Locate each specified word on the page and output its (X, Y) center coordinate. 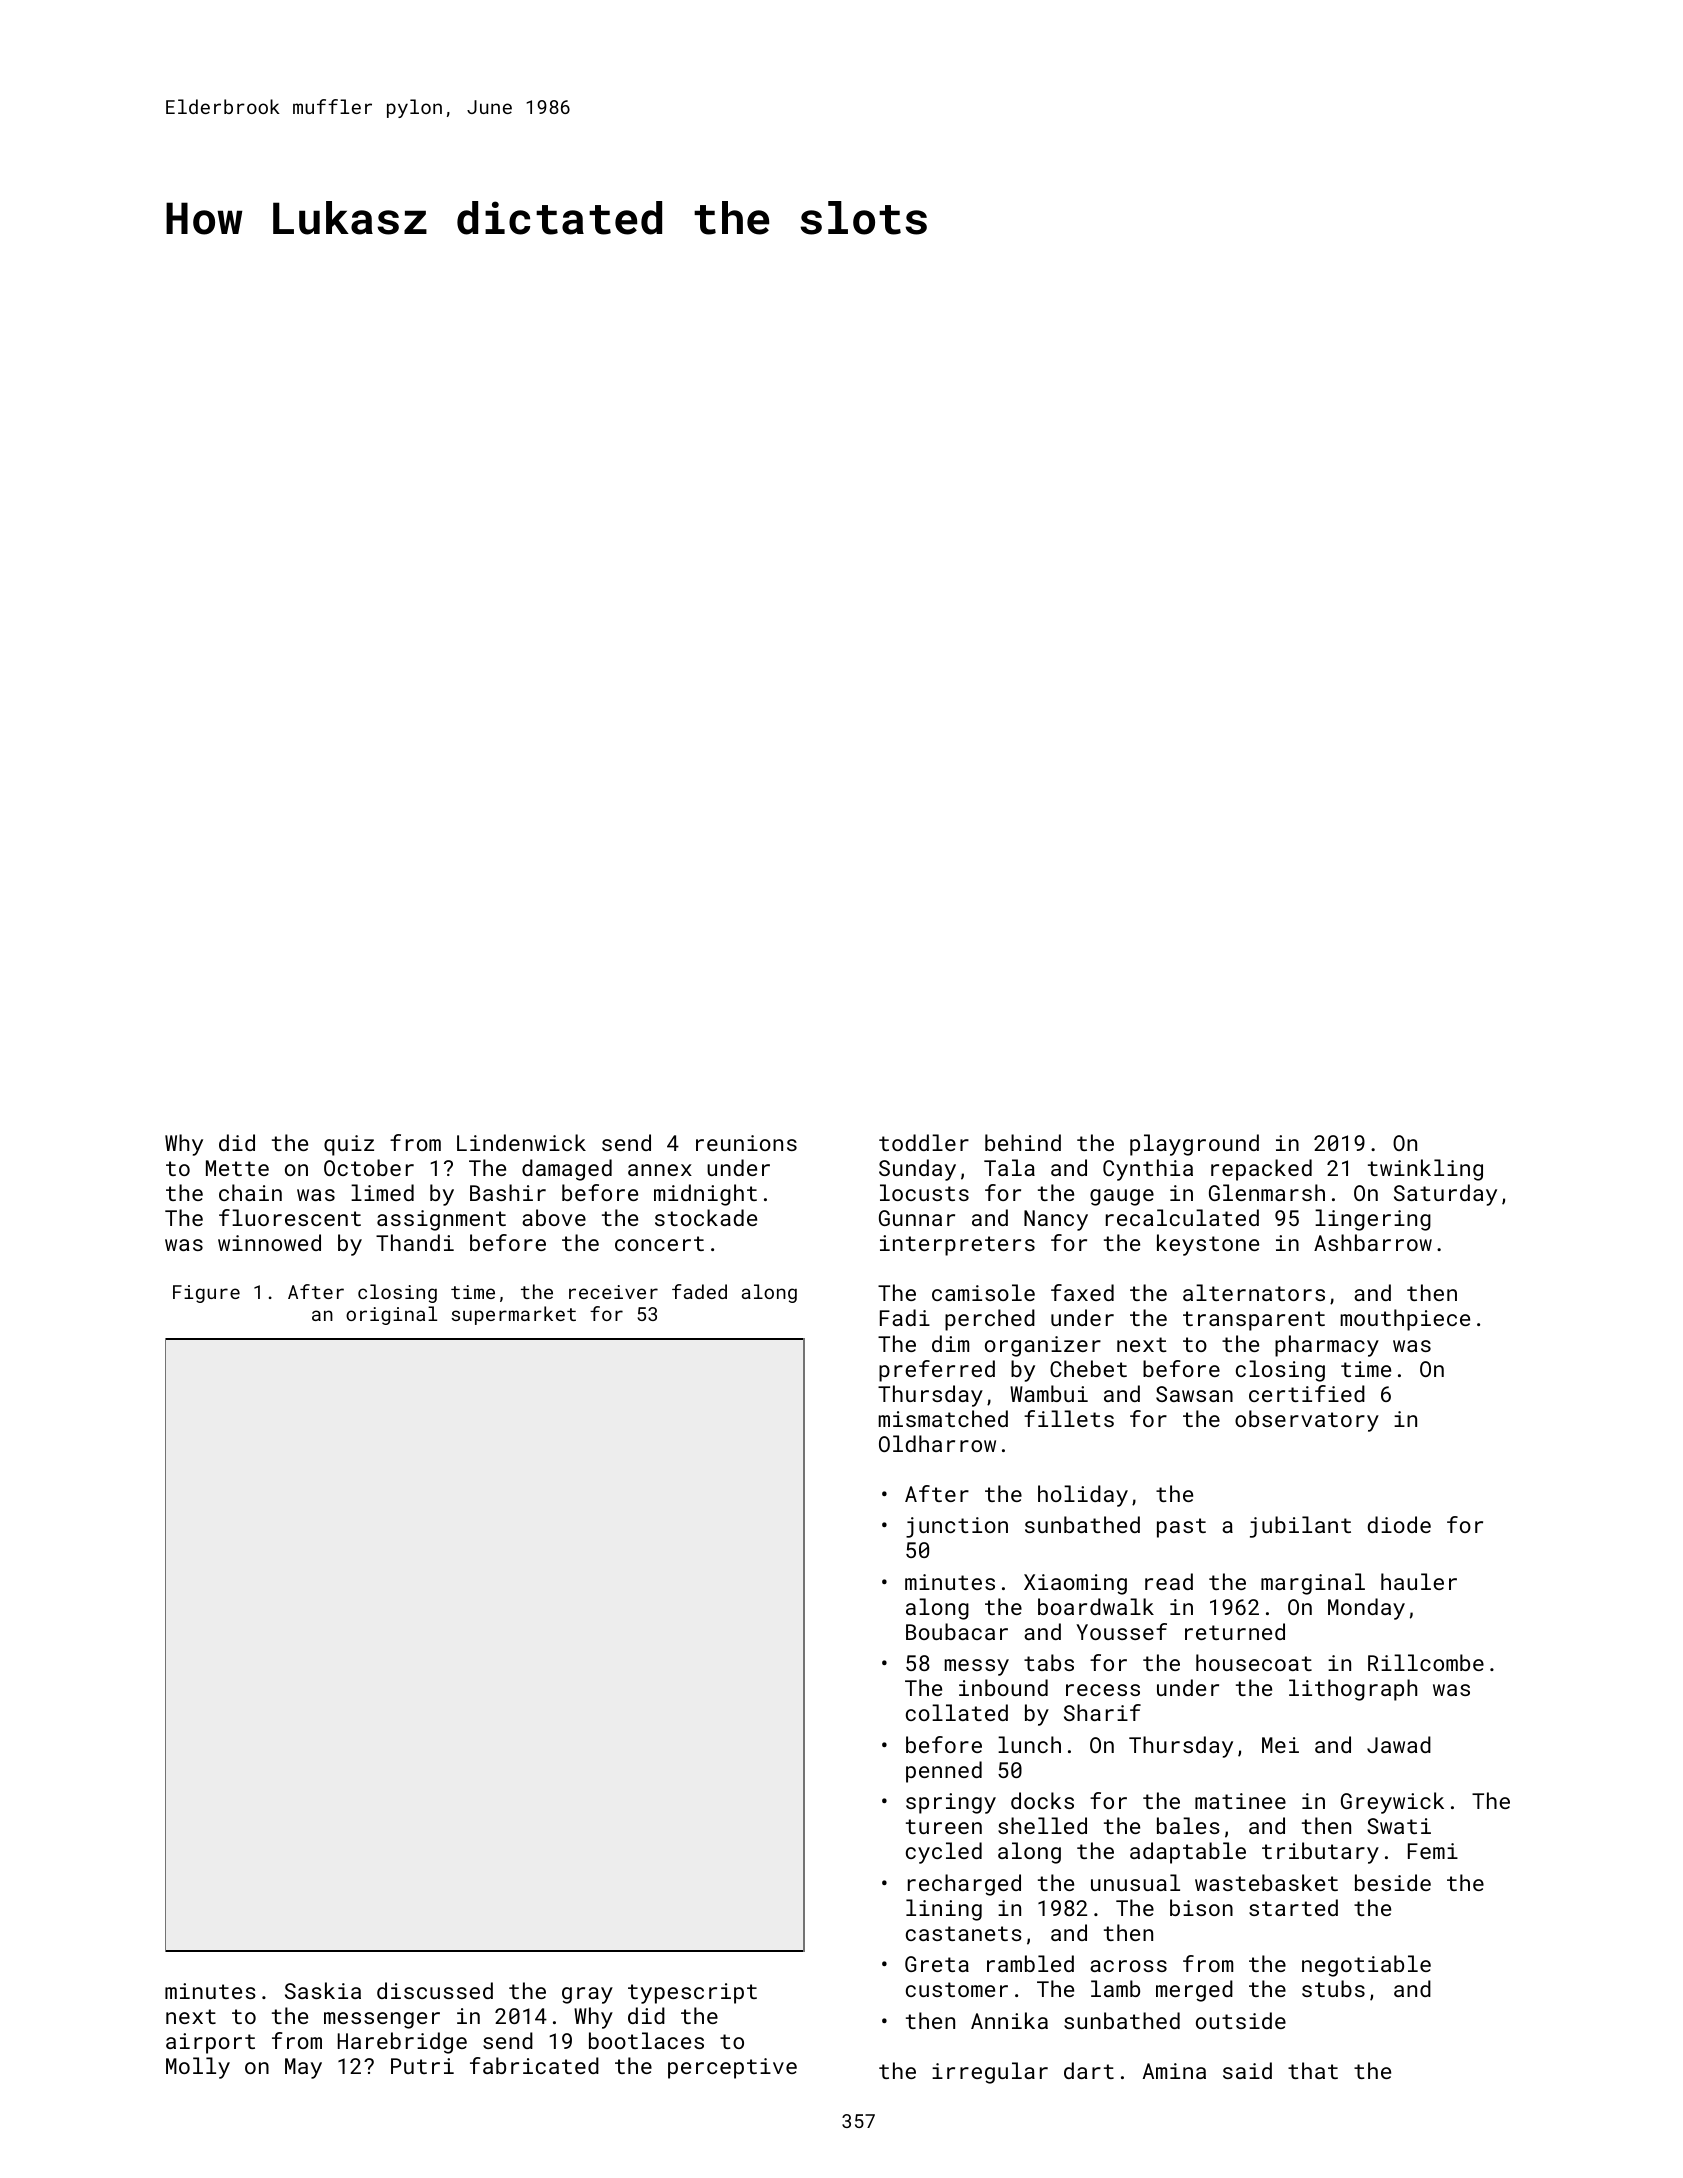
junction (957, 1527)
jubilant (1300, 1527)
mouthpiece (1405, 1320)
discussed (435, 1990)
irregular (990, 2073)
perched (990, 1320)
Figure (206, 1294)
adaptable (1188, 1853)
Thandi (415, 1242)
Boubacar (957, 1631)
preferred (937, 1371)
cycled (944, 1853)
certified (1307, 1393)
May (303, 2068)
